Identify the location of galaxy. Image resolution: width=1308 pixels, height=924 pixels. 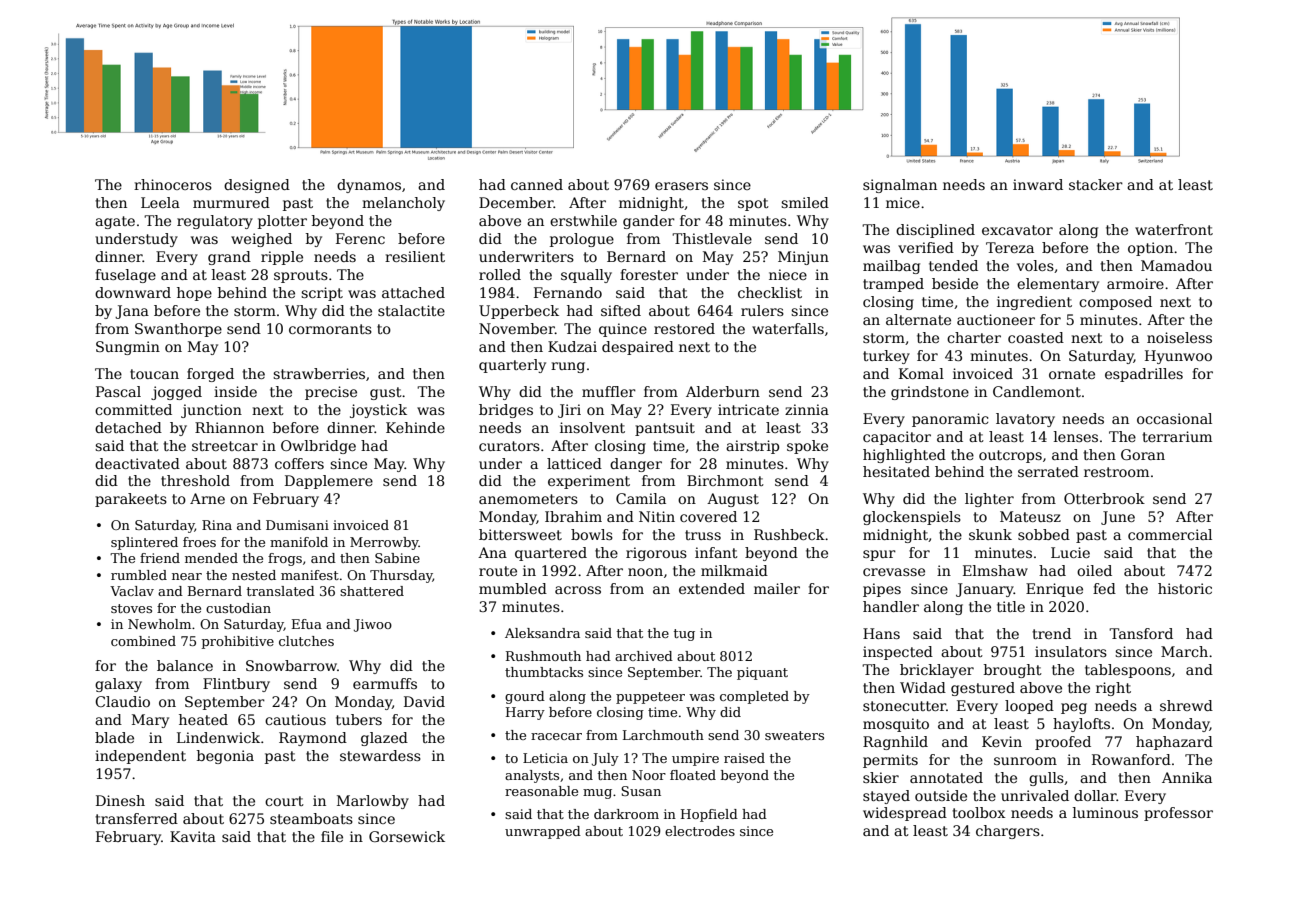
(118, 685).
